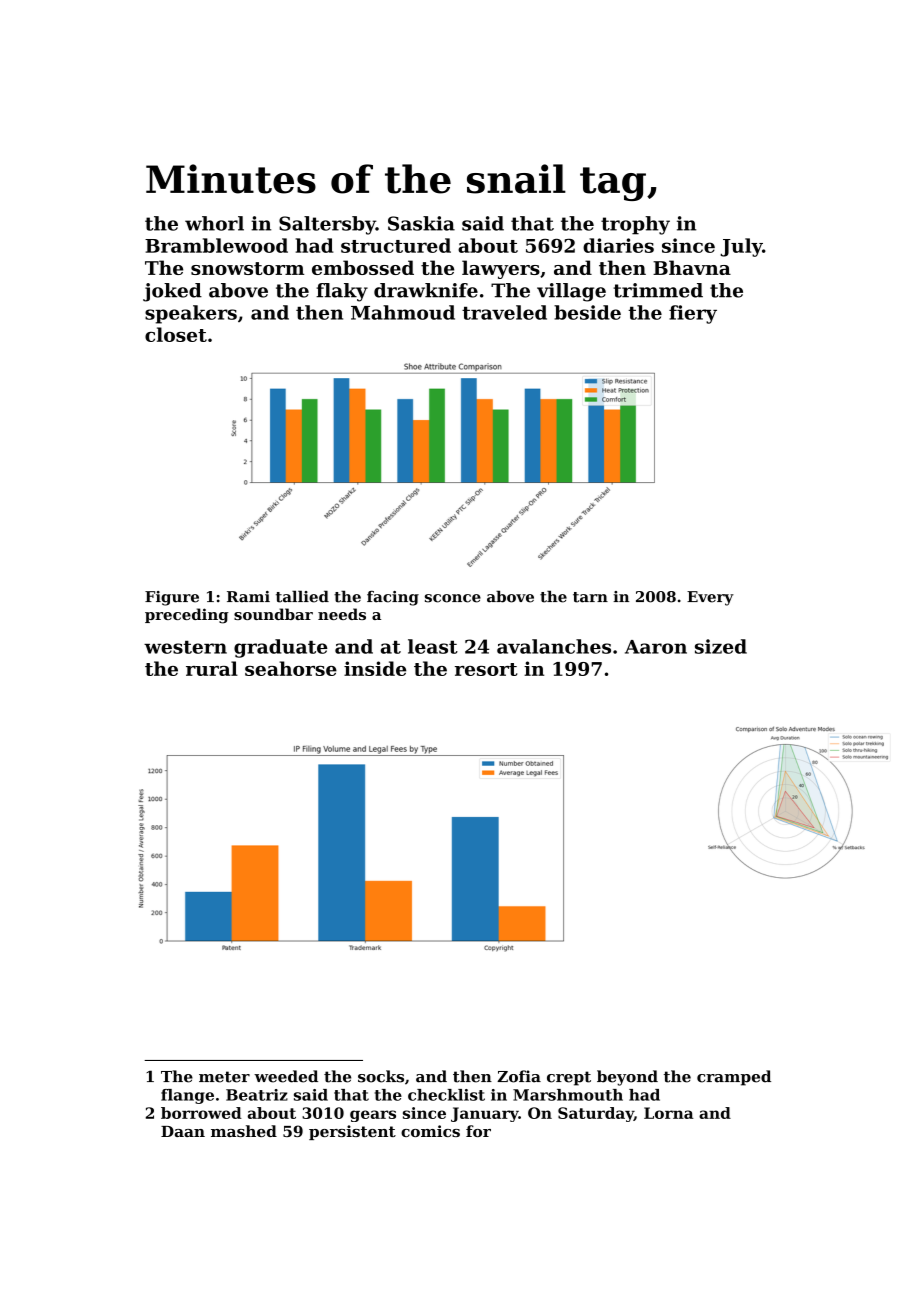 This image has height=1311, width=924. Describe the element at coordinates (214, 223) in the image. I see `whorl` at that location.
